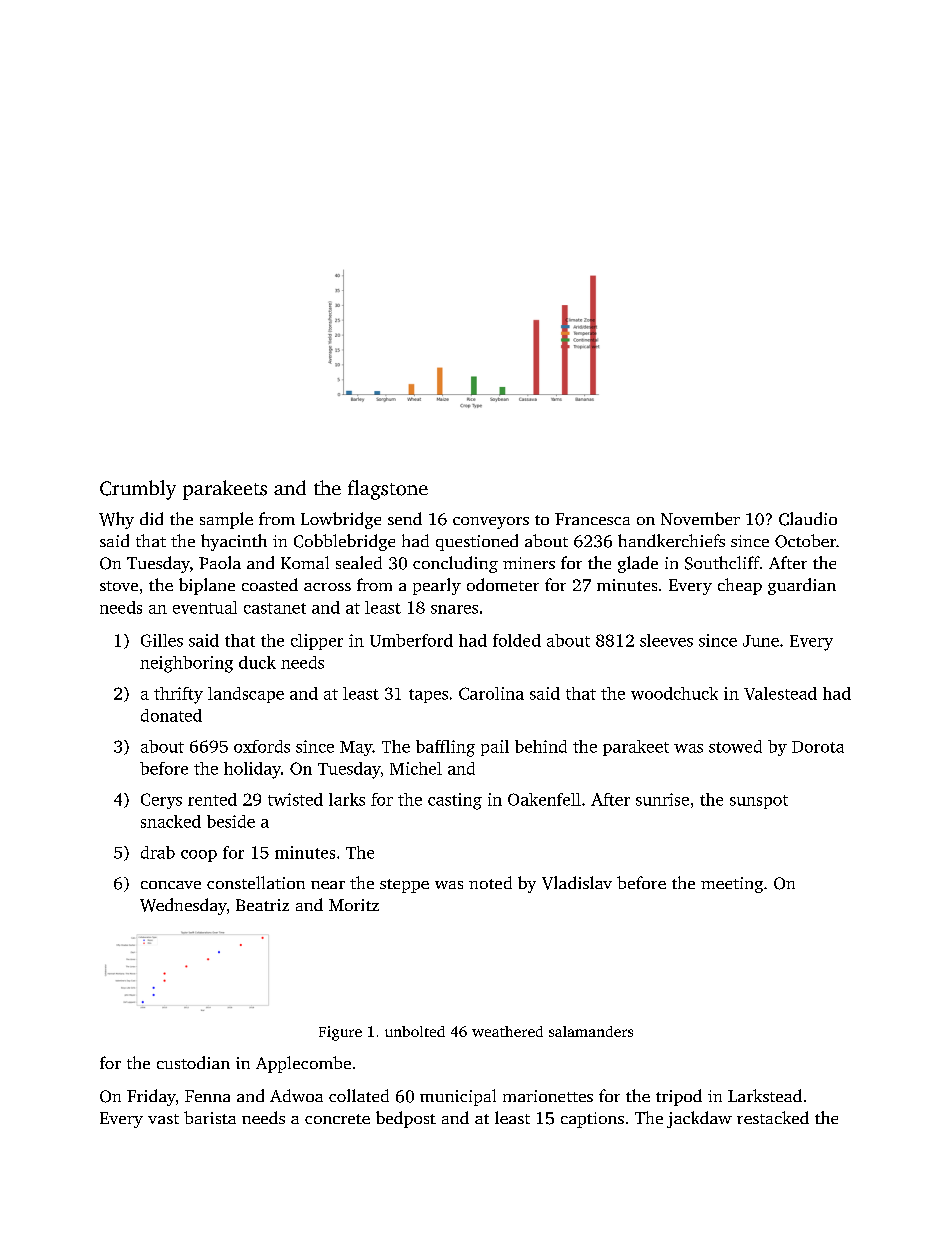  Describe the element at coordinates (406, 1119) in the document. I see `bedpost` at that location.
